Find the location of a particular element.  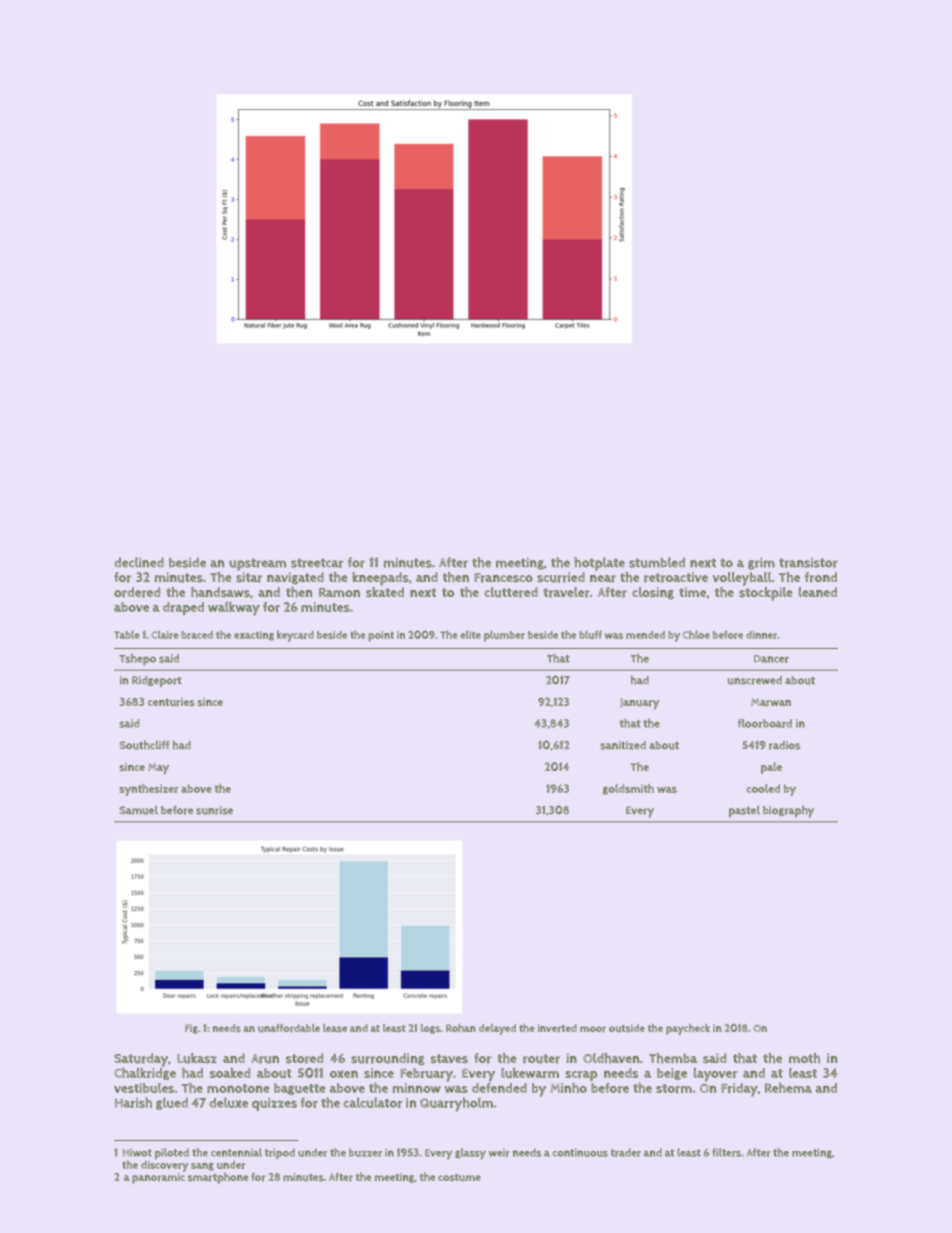

pastel is located at coordinates (744, 811).
